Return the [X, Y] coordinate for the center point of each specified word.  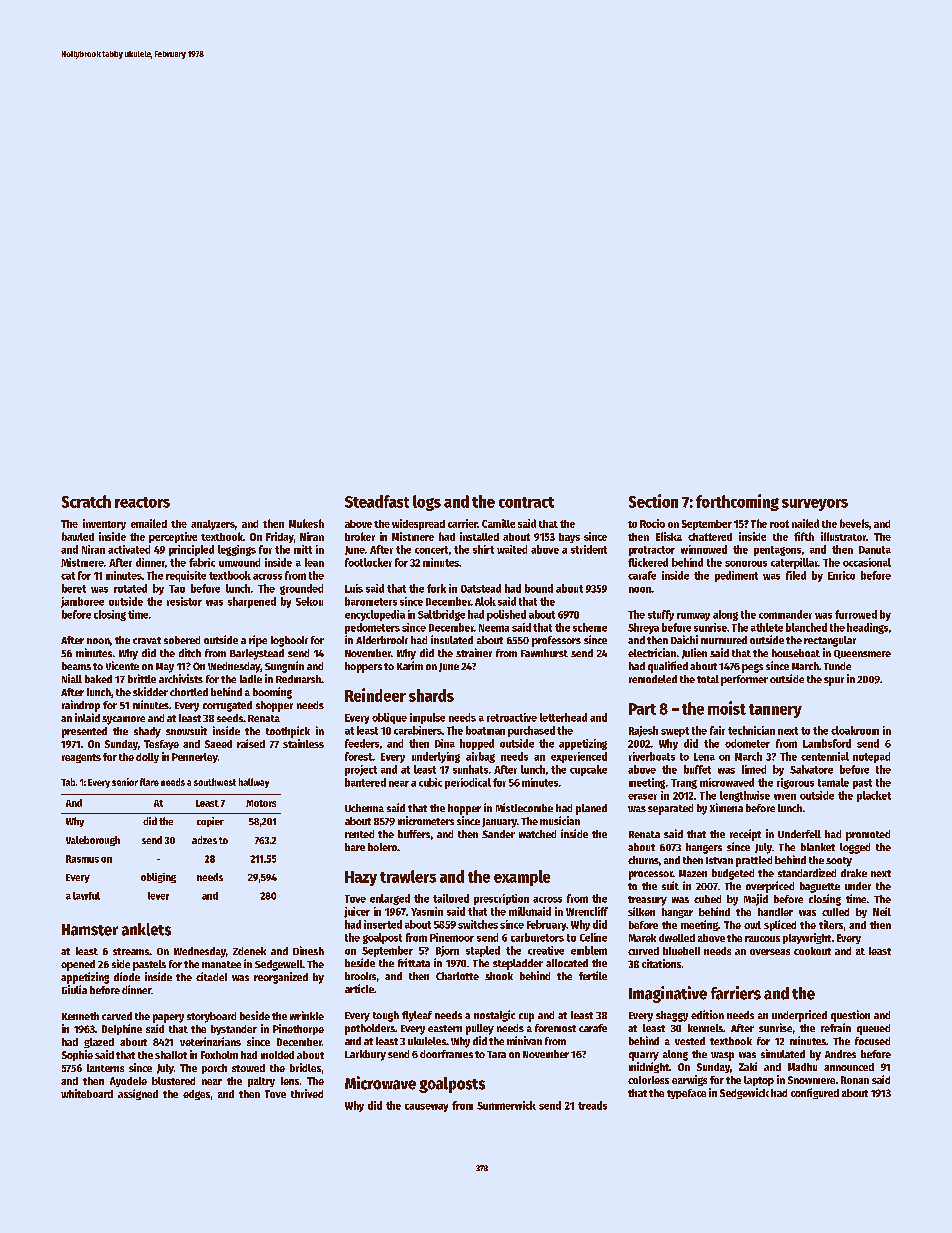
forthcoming [737, 502]
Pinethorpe [298, 1029]
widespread [418, 524]
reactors [142, 502]
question [850, 1016]
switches [478, 924]
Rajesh [643, 731]
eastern [445, 1028]
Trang [684, 784]
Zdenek [249, 951]
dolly [147, 758]
